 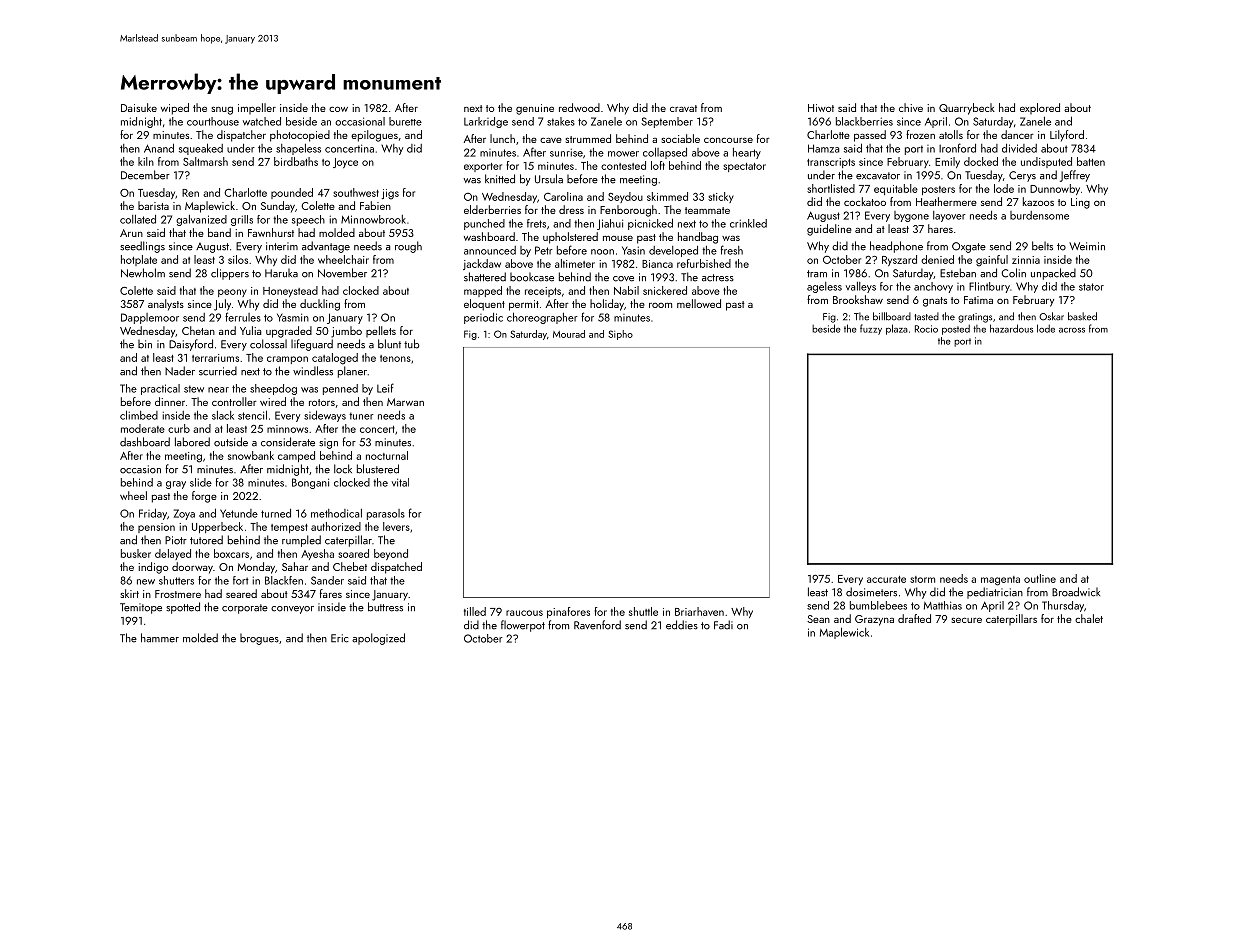 What do you see at coordinates (1051, 316) in the image?
I see `Oskar` at bounding box center [1051, 316].
